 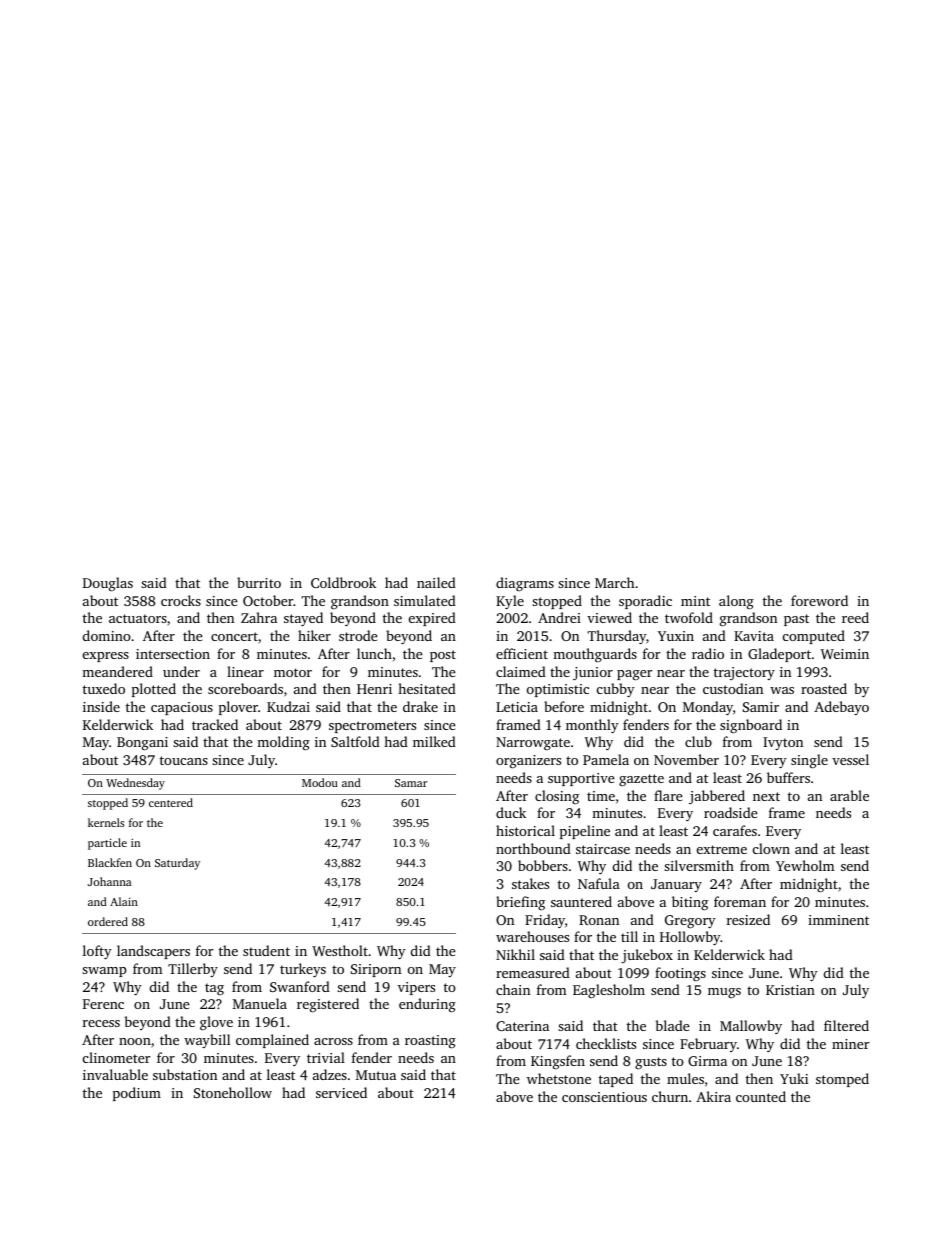 I want to click on Stonehollow, so click(x=233, y=1092).
